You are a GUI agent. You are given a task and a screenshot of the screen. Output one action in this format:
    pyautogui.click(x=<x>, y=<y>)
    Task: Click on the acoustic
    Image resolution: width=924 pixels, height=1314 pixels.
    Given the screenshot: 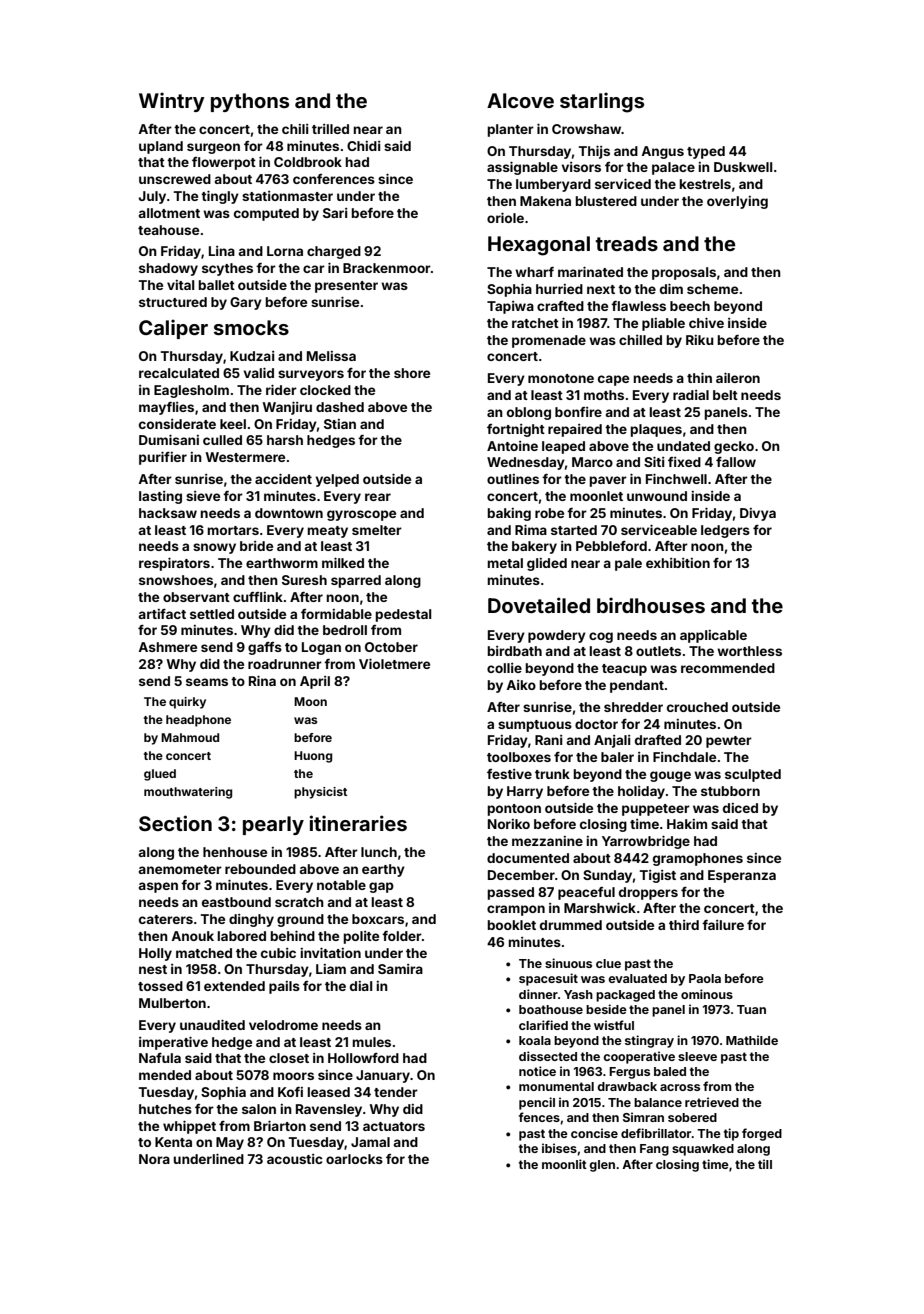 What is the action you would take?
    pyautogui.click(x=295, y=1159)
